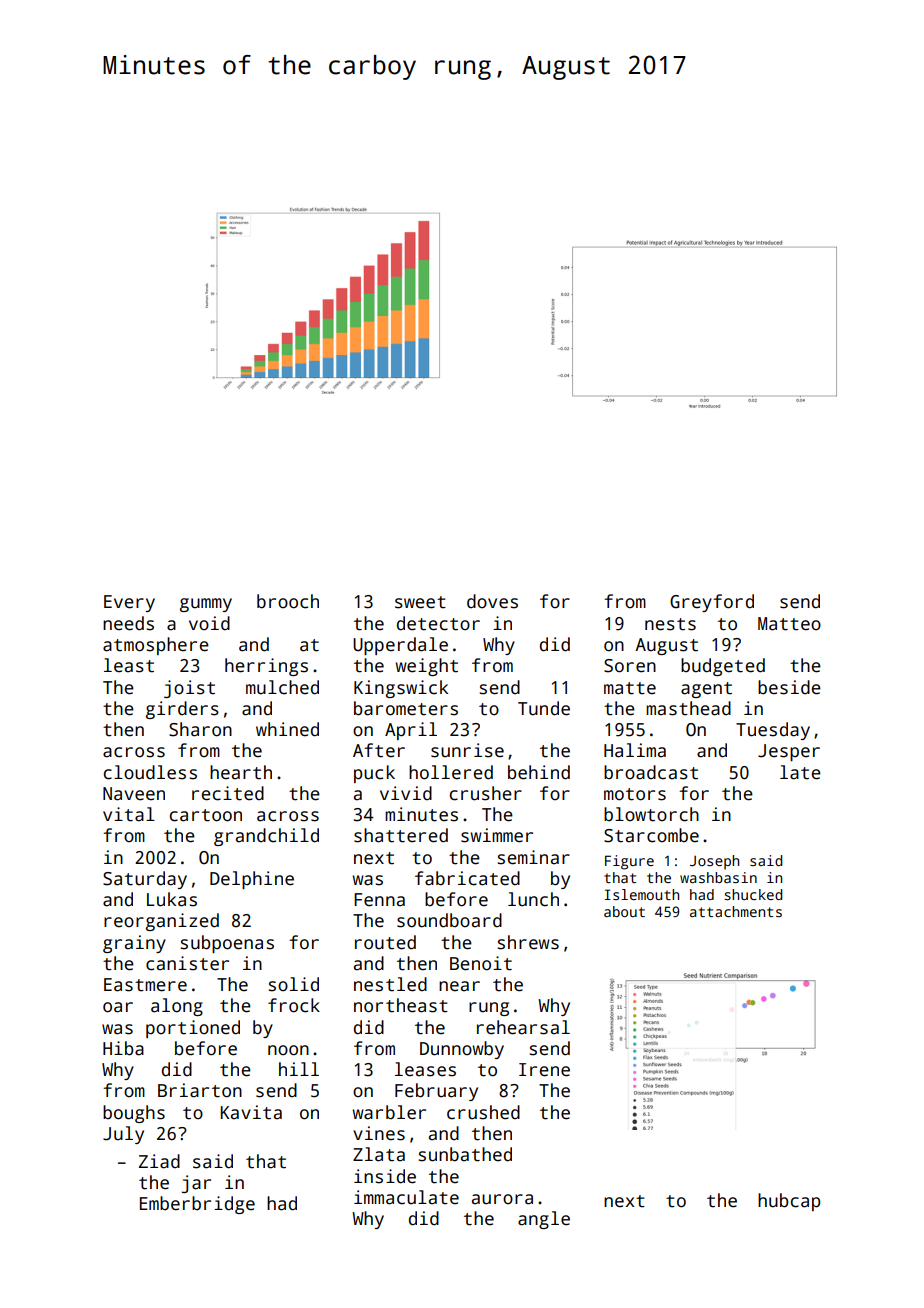 This image has width=924, height=1308. What do you see at coordinates (624, 911) in the image?
I see `about` at bounding box center [624, 911].
